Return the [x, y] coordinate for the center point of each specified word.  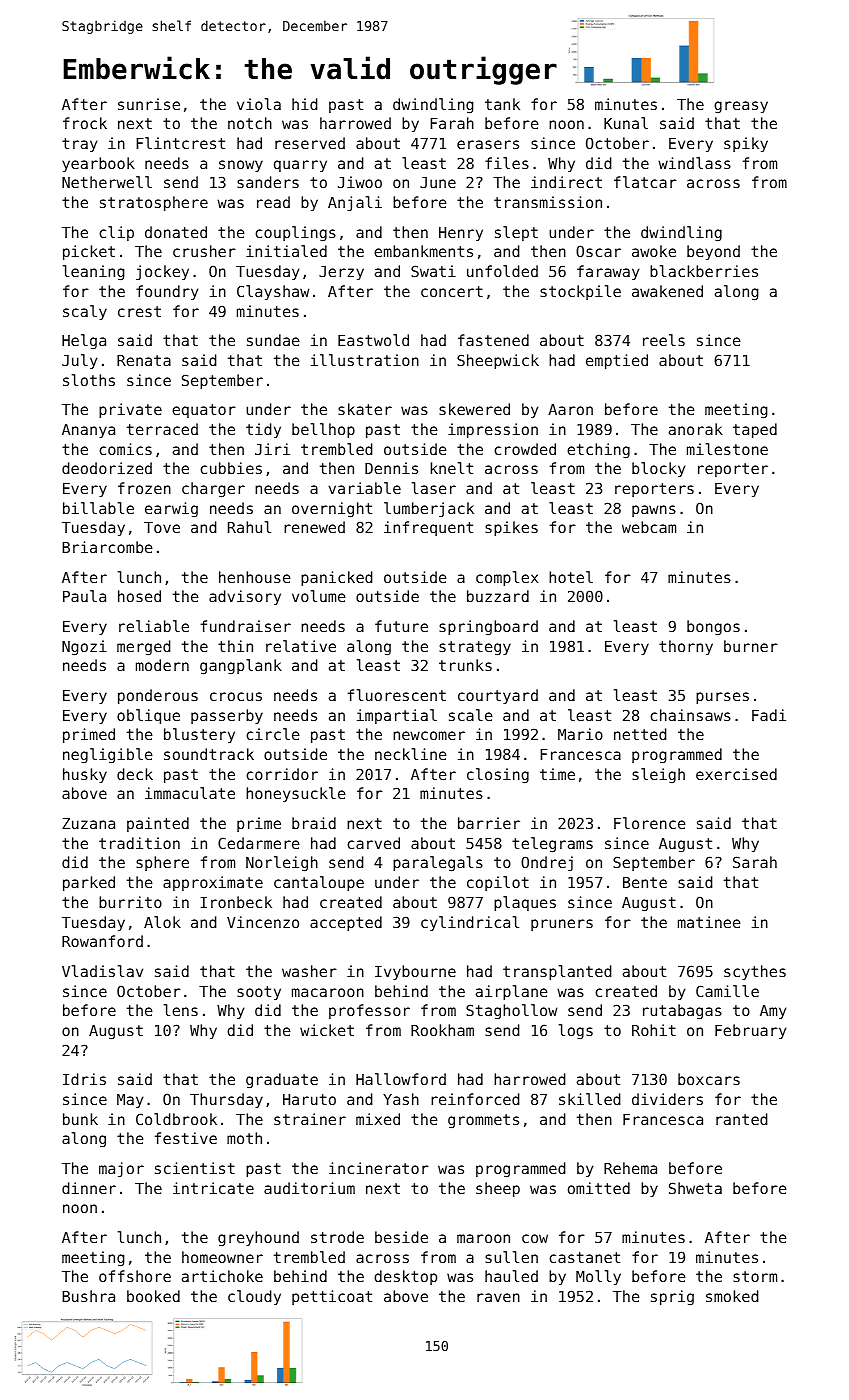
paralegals [438, 864]
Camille [727, 991]
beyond [713, 252]
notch [250, 123]
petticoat [332, 1297]
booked [153, 1296]
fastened [493, 340]
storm [755, 1276]
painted [158, 824]
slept [516, 233]
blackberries [704, 271]
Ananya [88, 431]
